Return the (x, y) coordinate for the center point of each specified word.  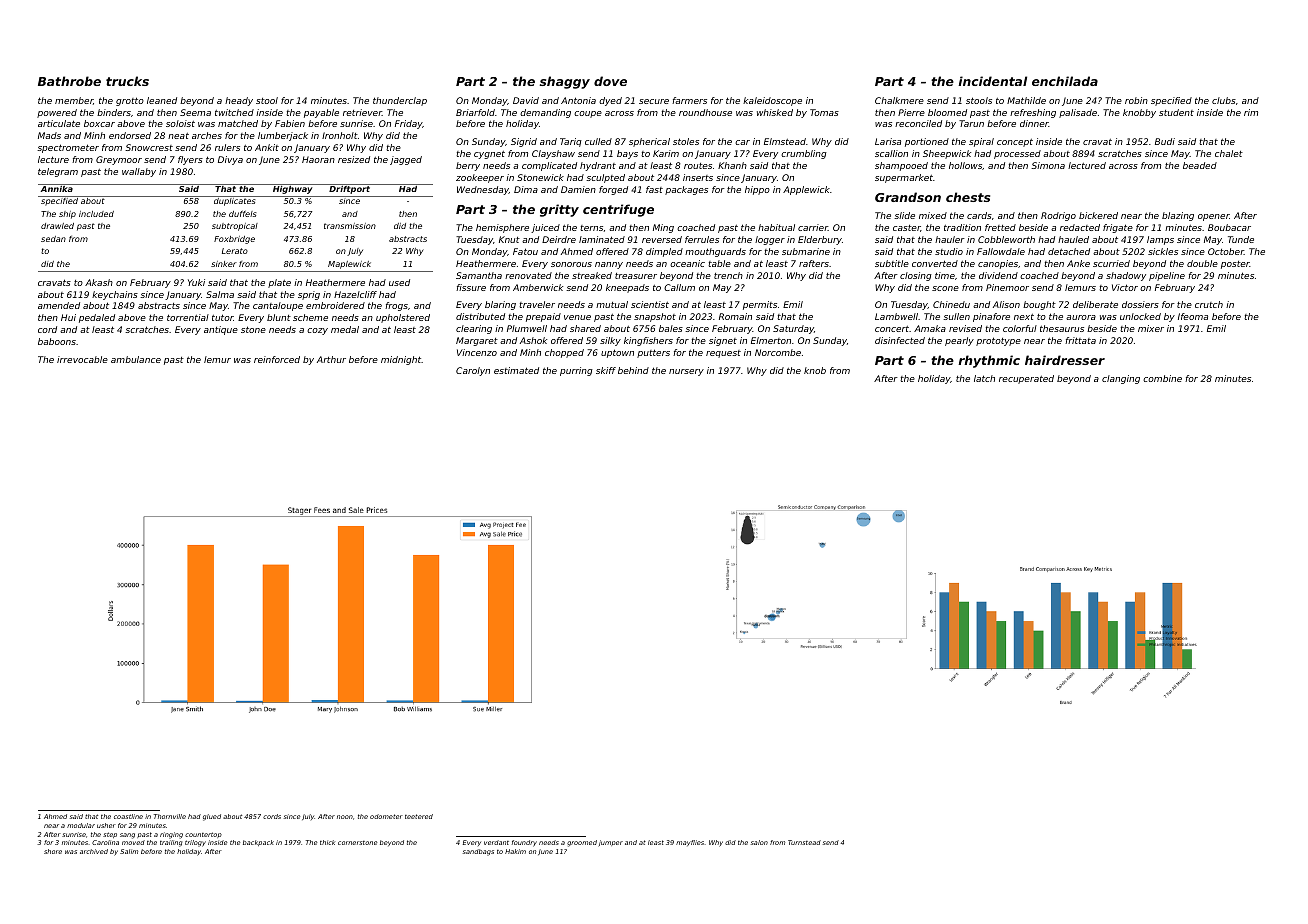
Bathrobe (69, 81)
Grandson (908, 197)
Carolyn (473, 371)
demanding (545, 113)
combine (1162, 378)
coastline (128, 816)
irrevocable (82, 359)
